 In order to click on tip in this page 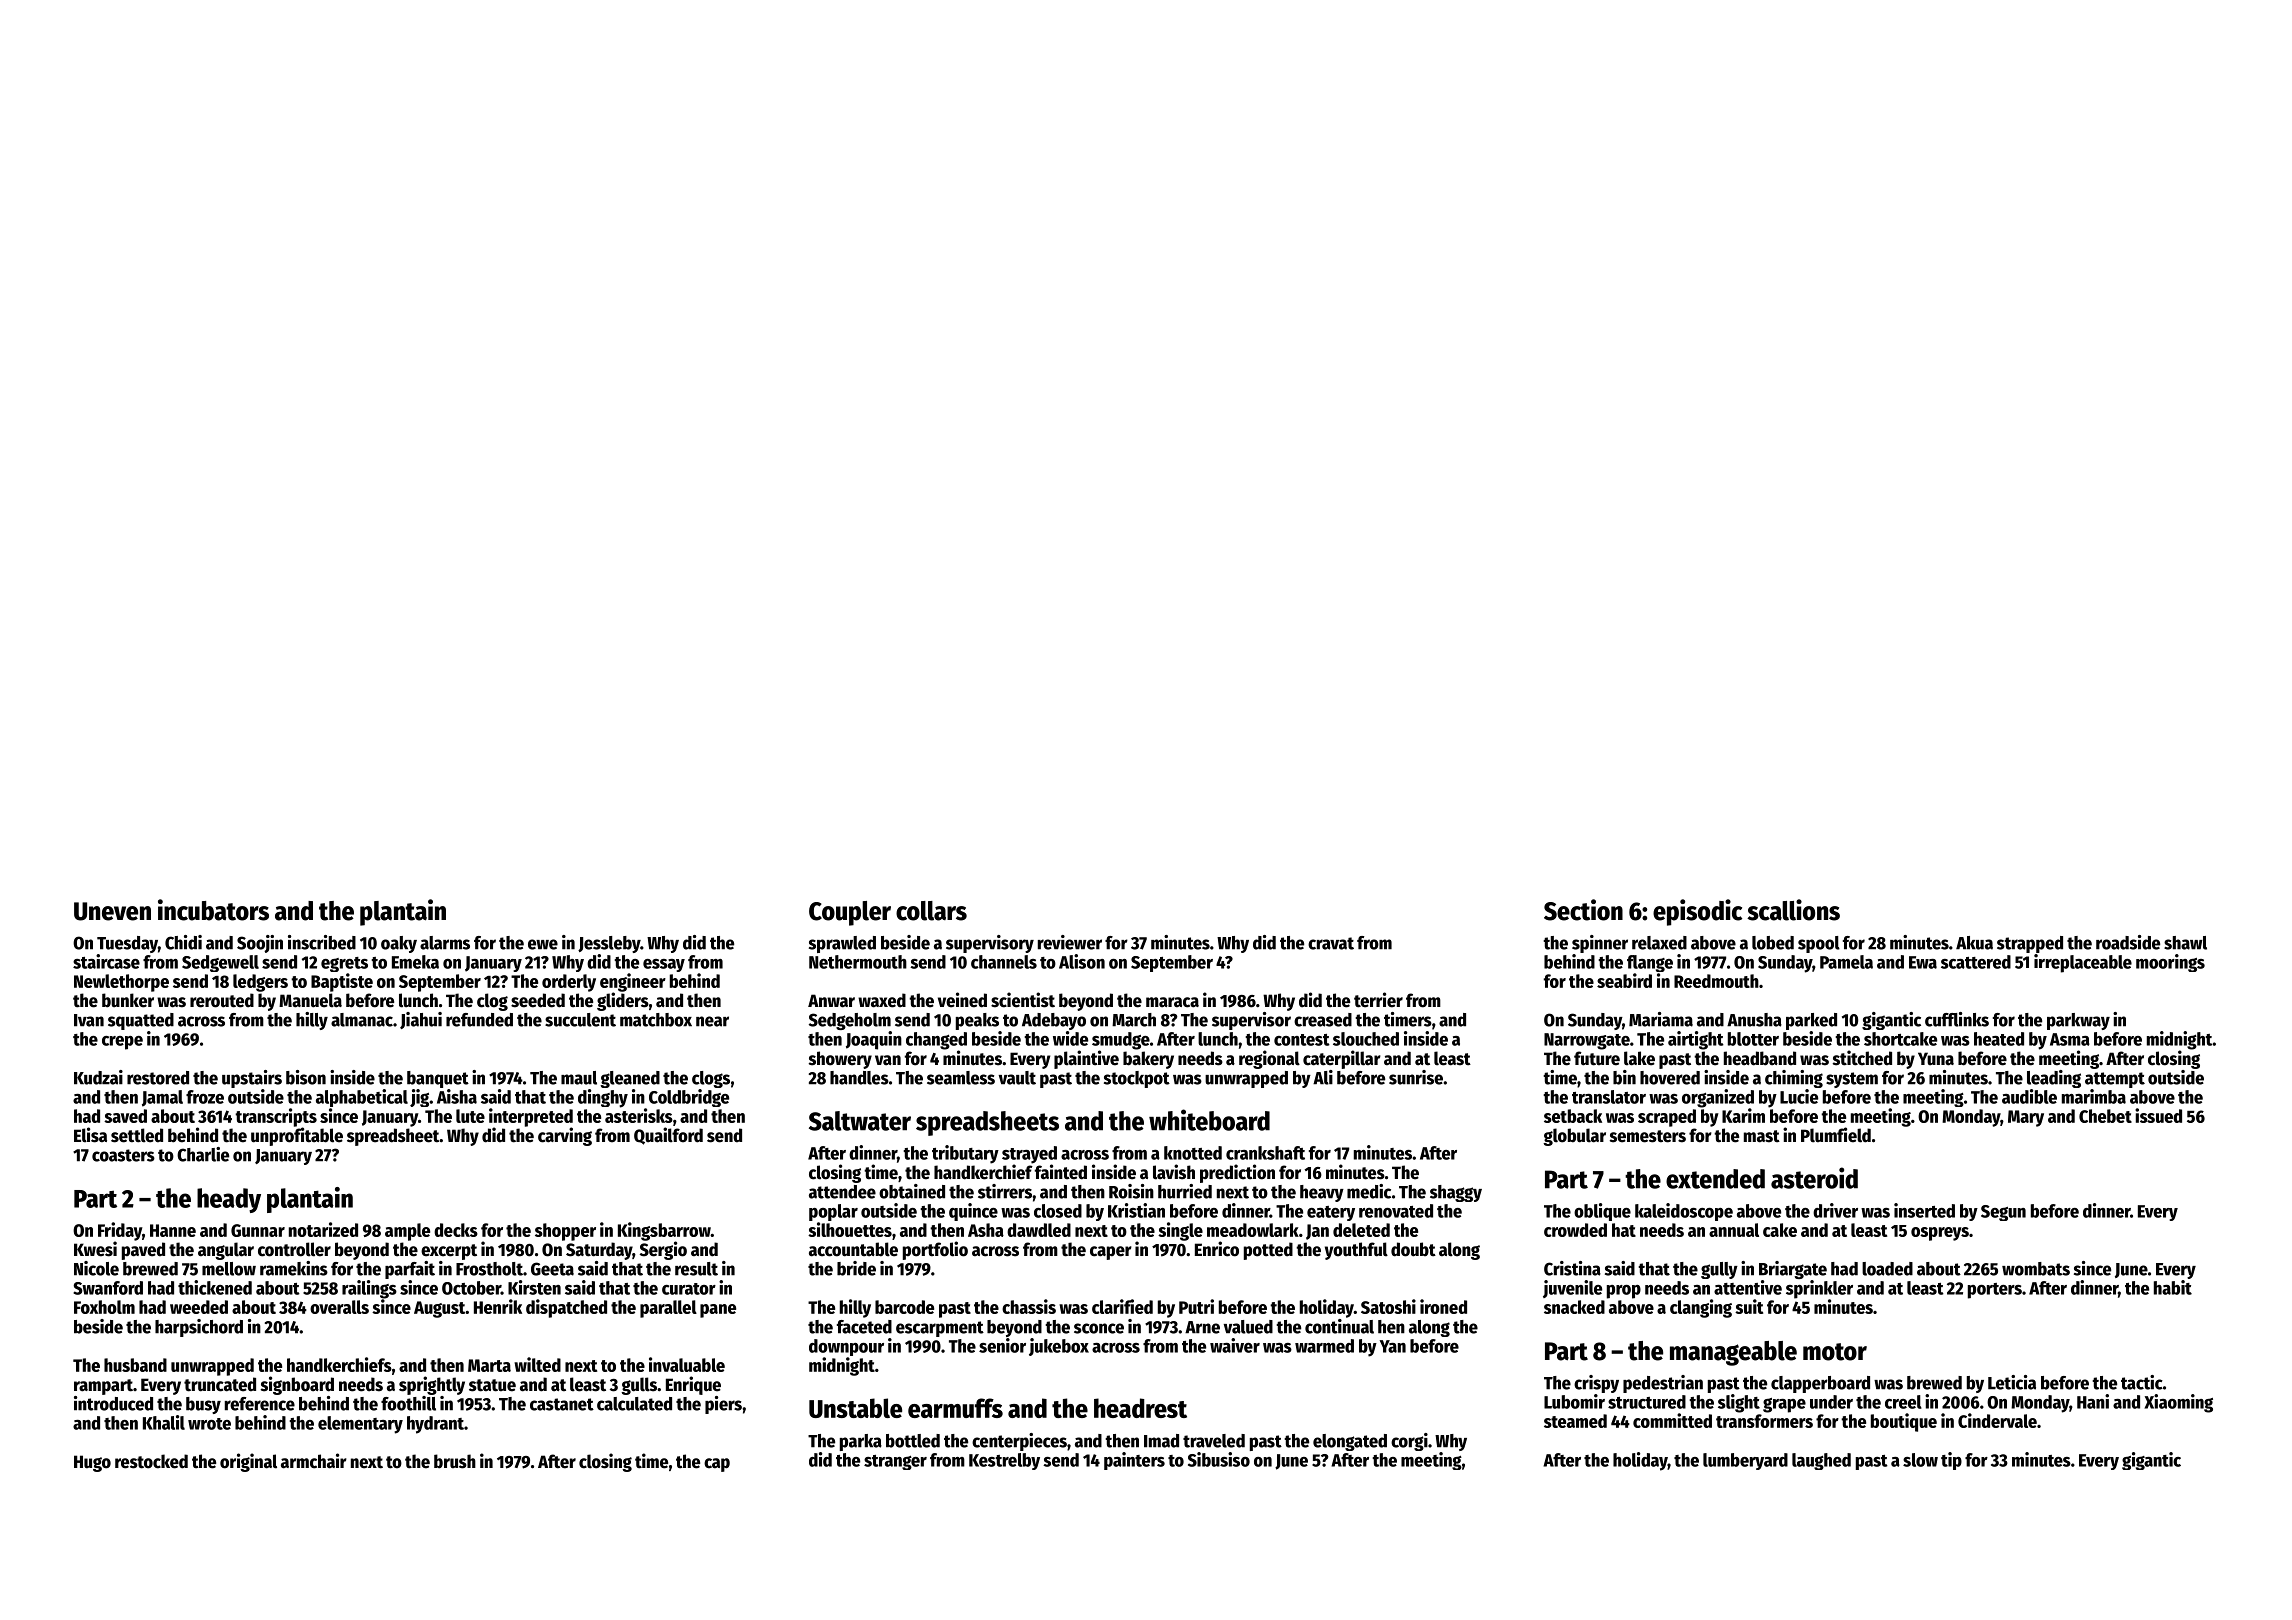, I will do `click(1951, 1461)`.
